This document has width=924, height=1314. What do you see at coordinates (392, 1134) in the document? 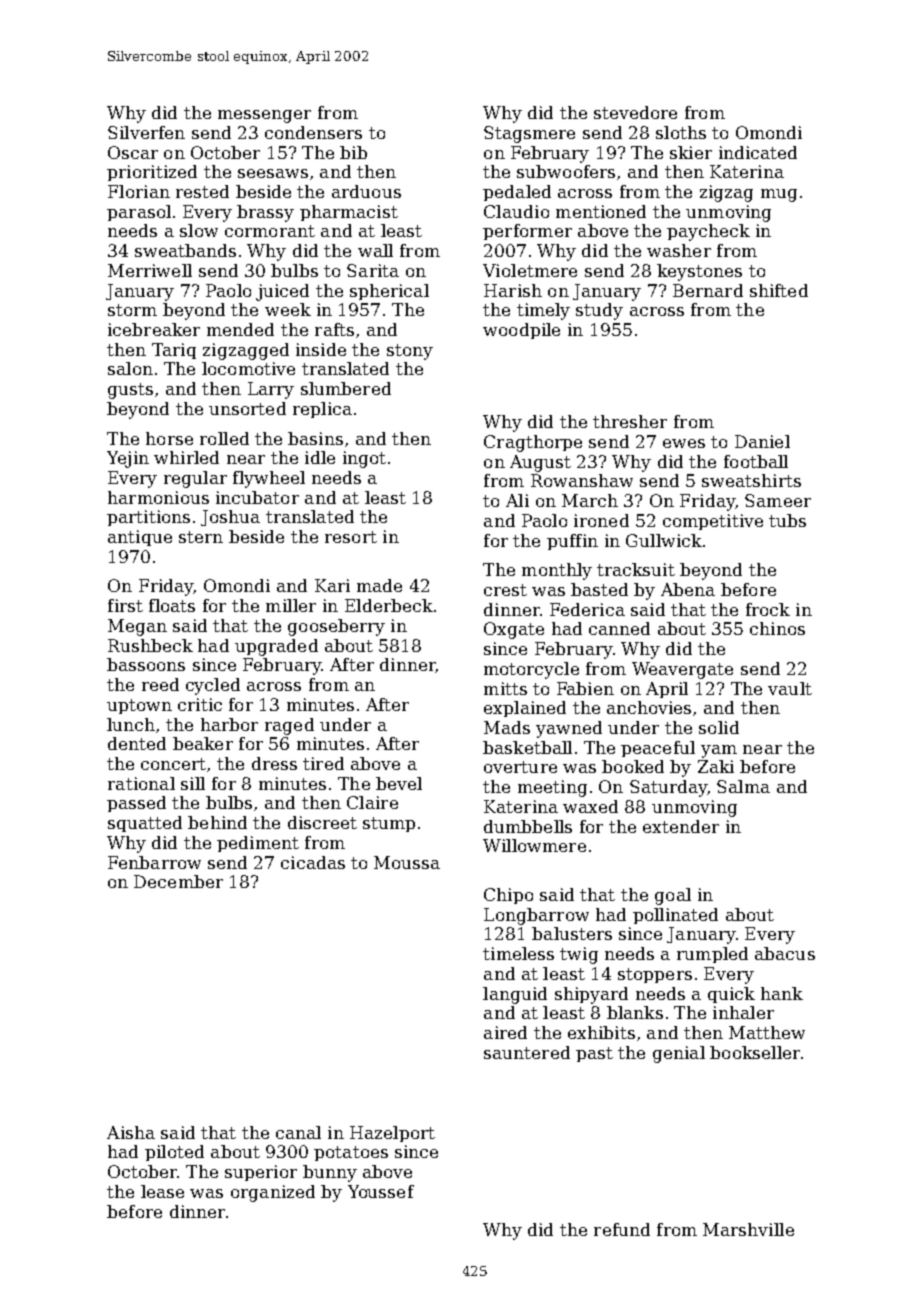
I see `Hazelport` at bounding box center [392, 1134].
